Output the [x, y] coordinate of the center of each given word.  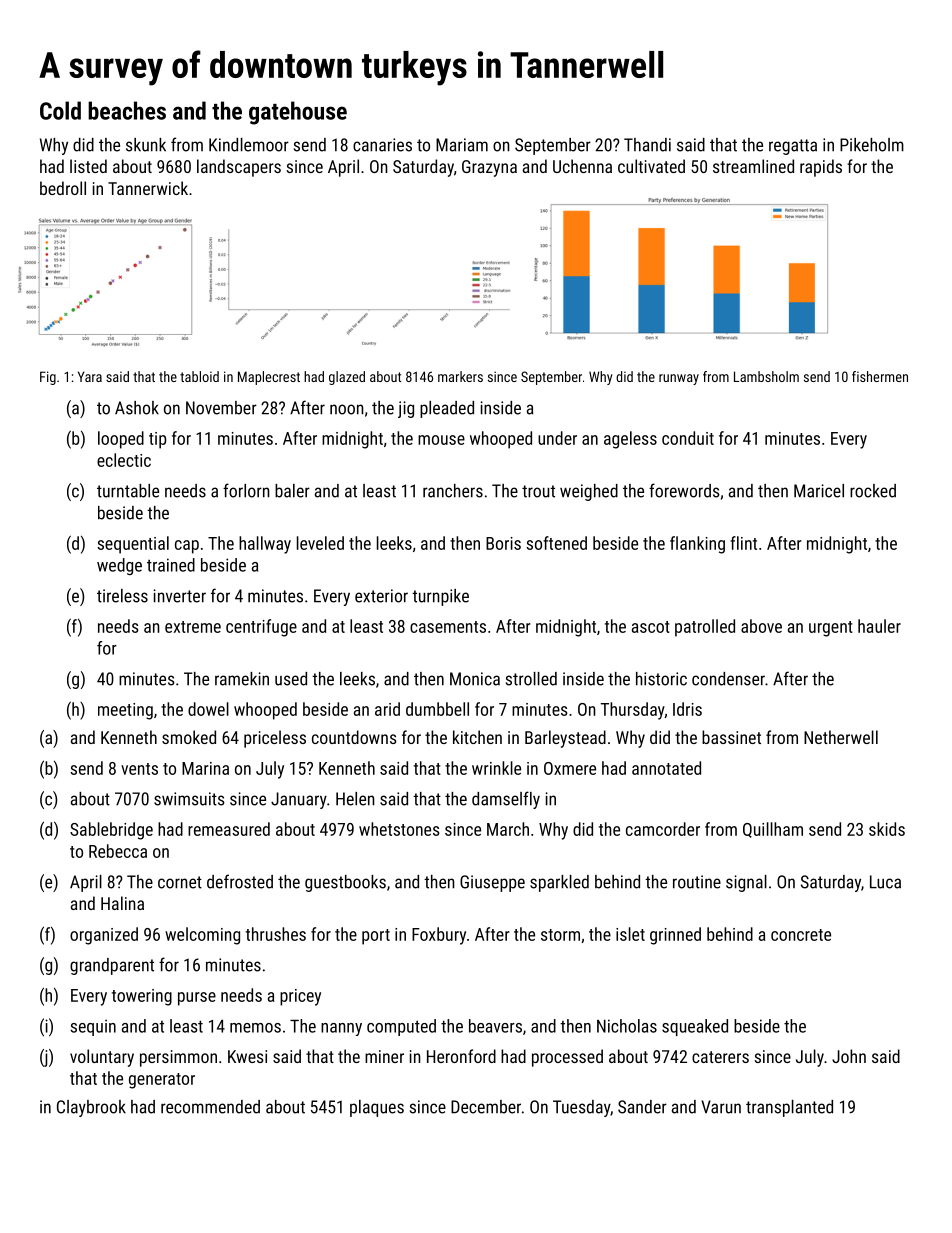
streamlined [753, 166]
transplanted [789, 1108]
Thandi [647, 145]
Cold [60, 110]
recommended [210, 1107]
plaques [377, 1108]
